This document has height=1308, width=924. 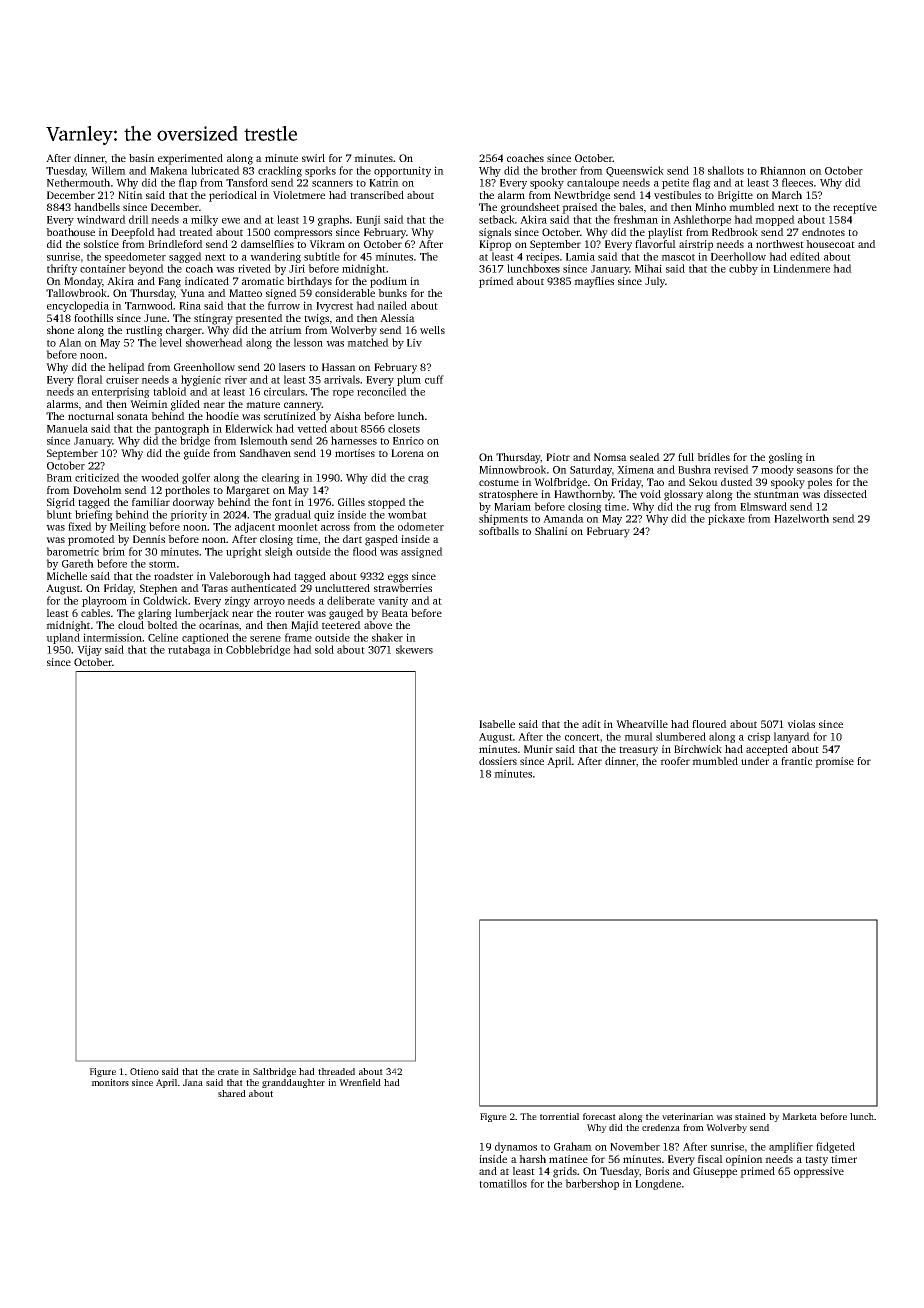 I want to click on Aisha, so click(x=347, y=416).
